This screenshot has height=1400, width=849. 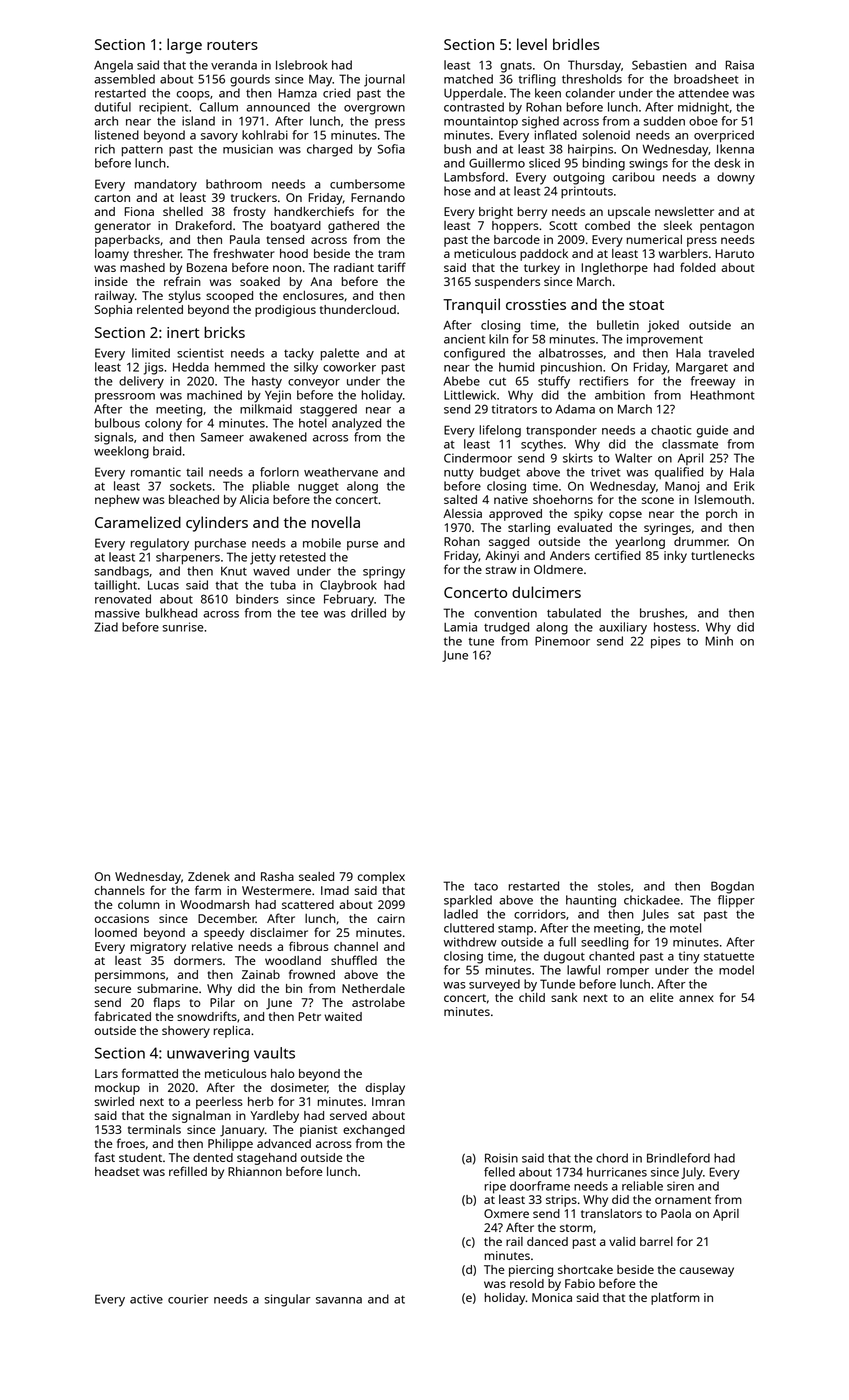 I want to click on drilled, so click(x=368, y=613).
